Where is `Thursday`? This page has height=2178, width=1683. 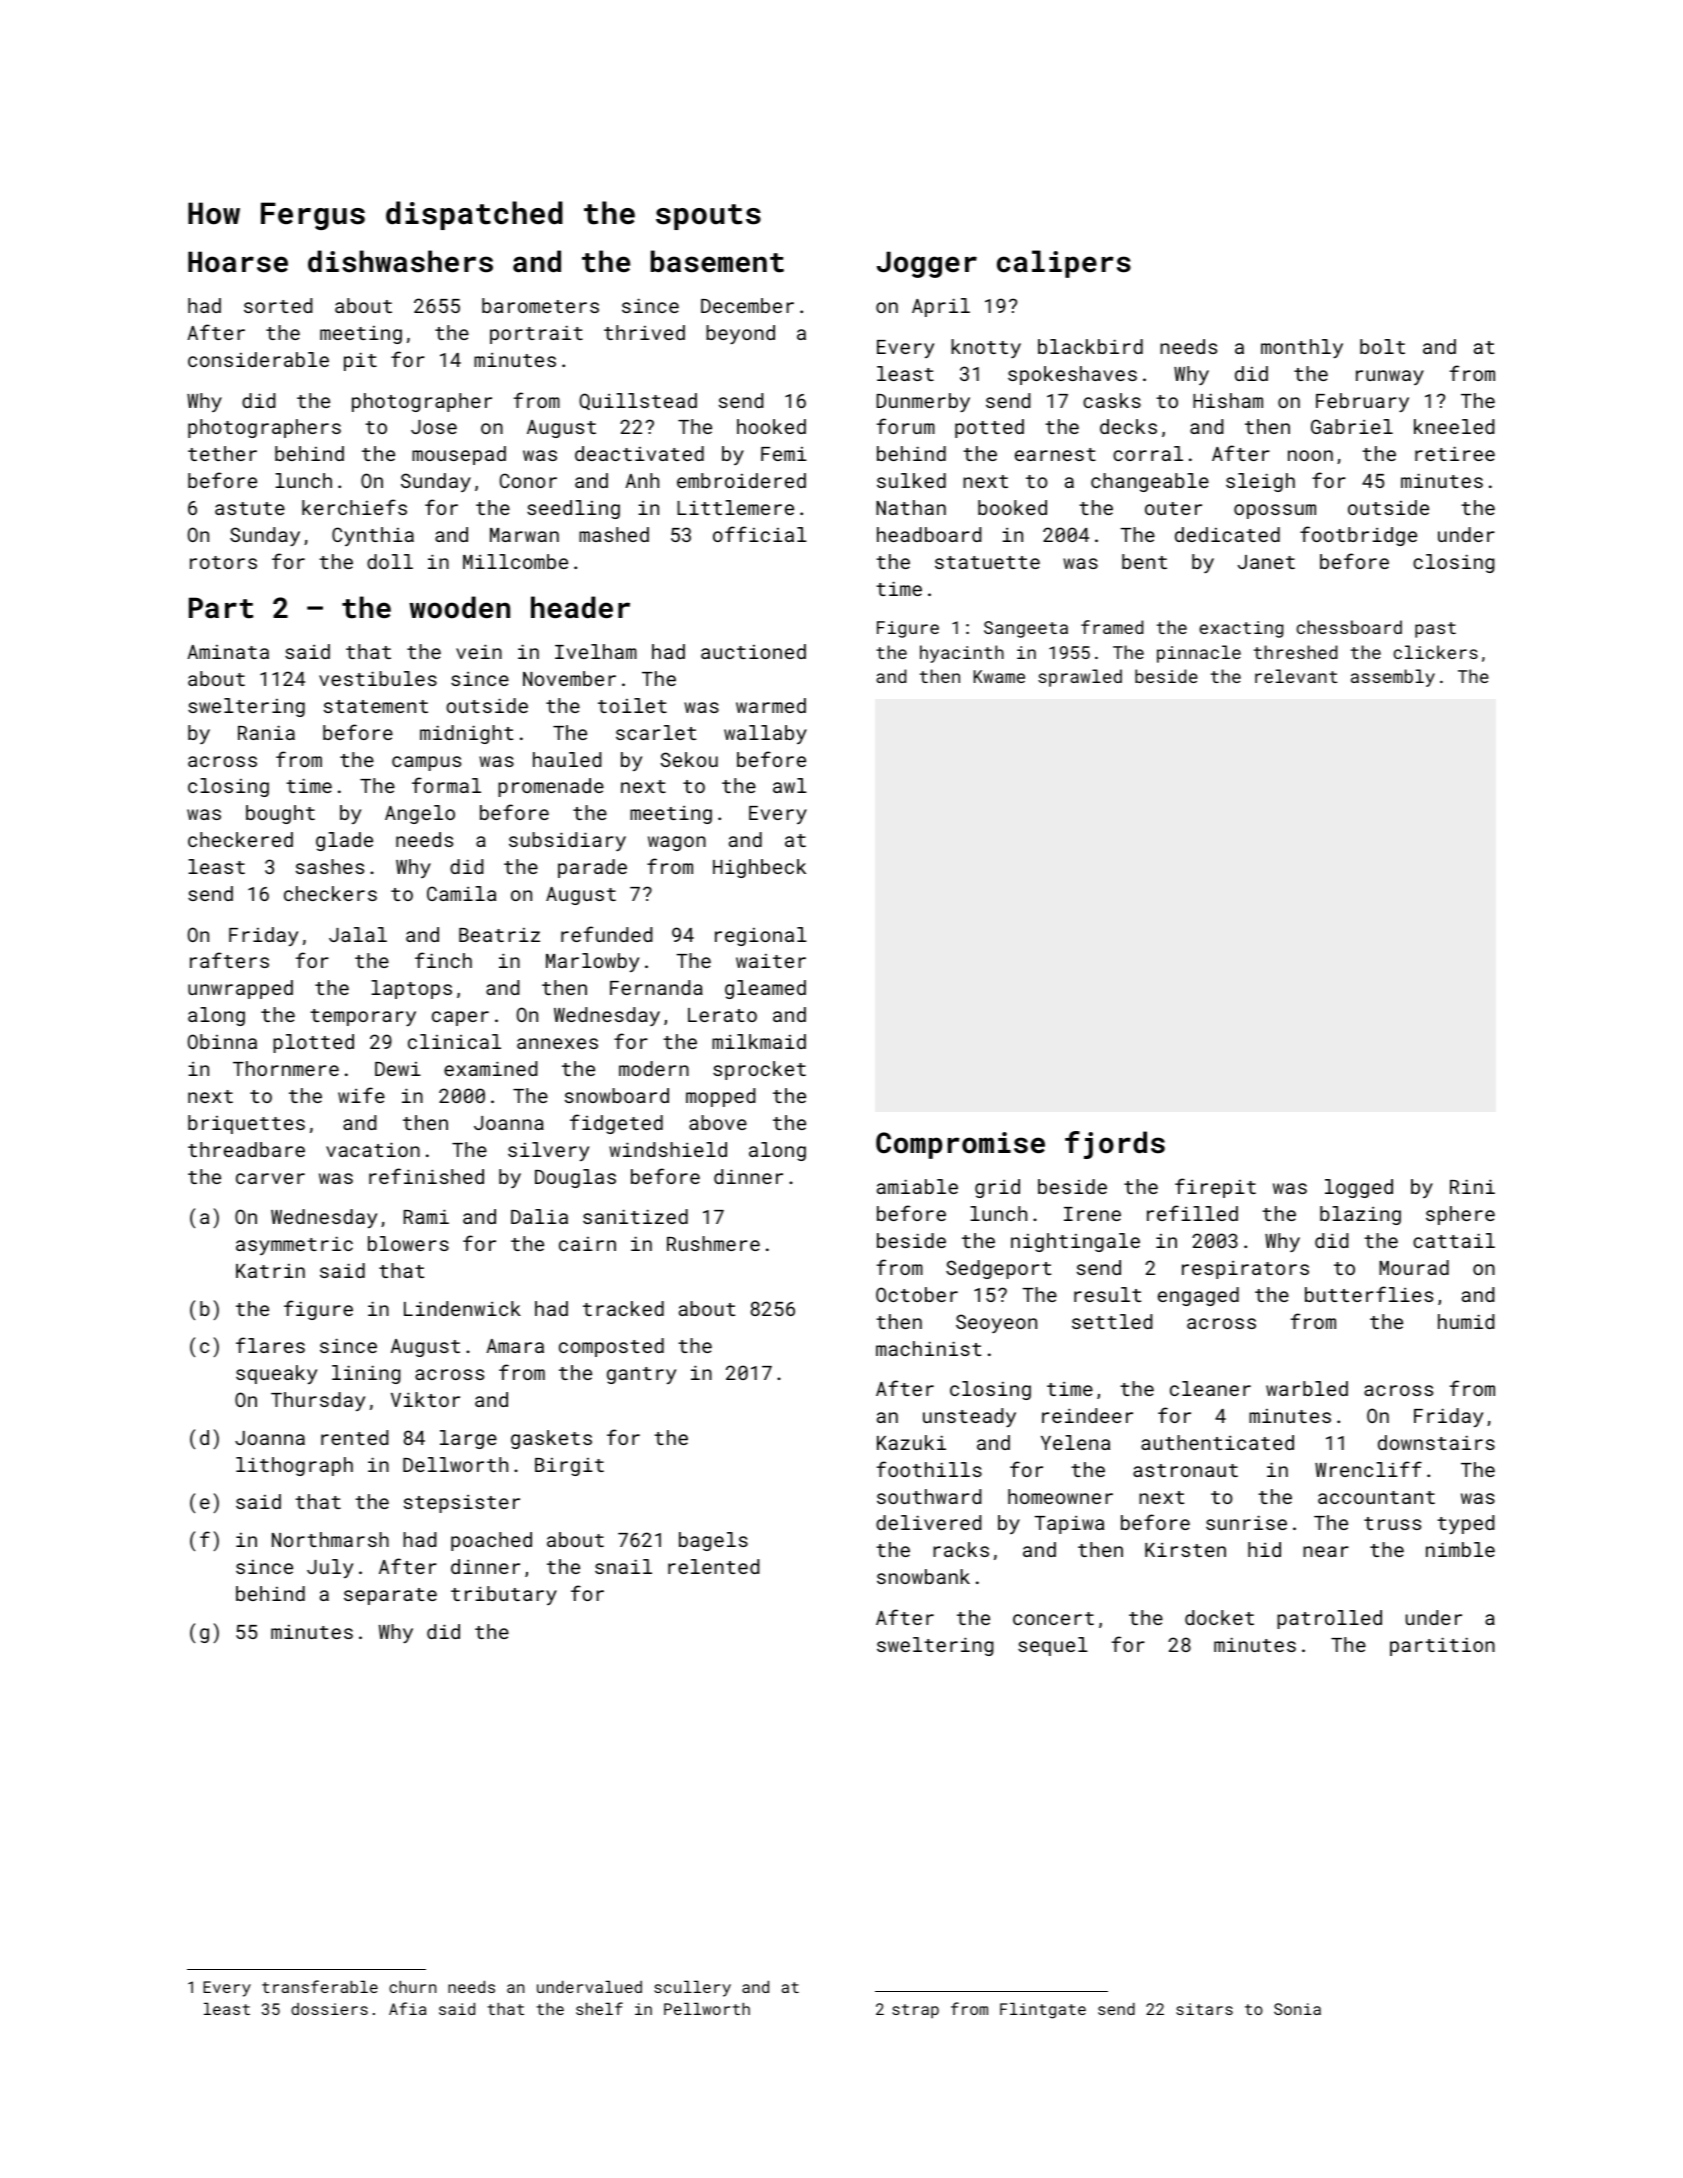 Thursday is located at coordinates (318, 1401).
